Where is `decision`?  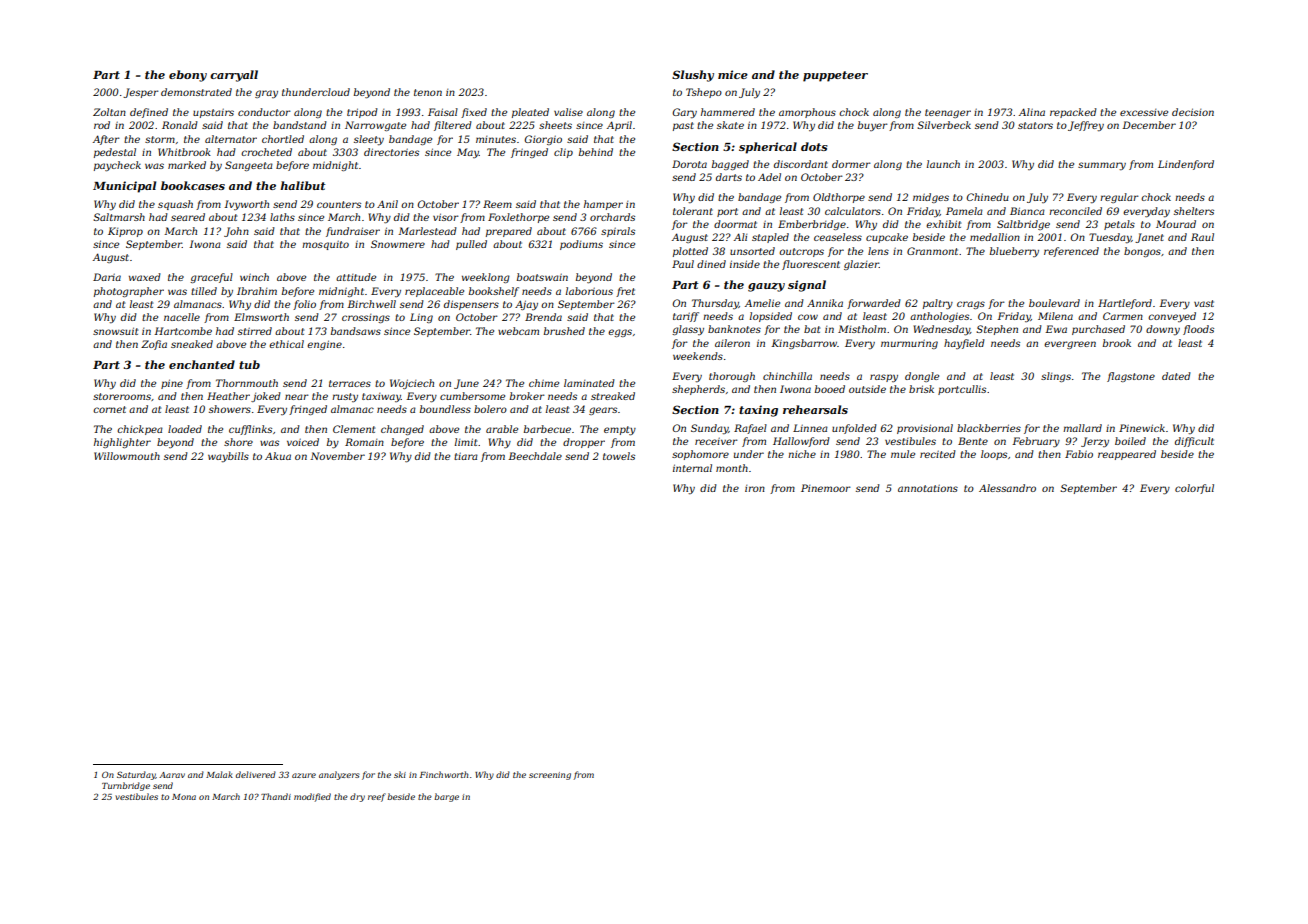 decision is located at coordinates (1193, 112).
